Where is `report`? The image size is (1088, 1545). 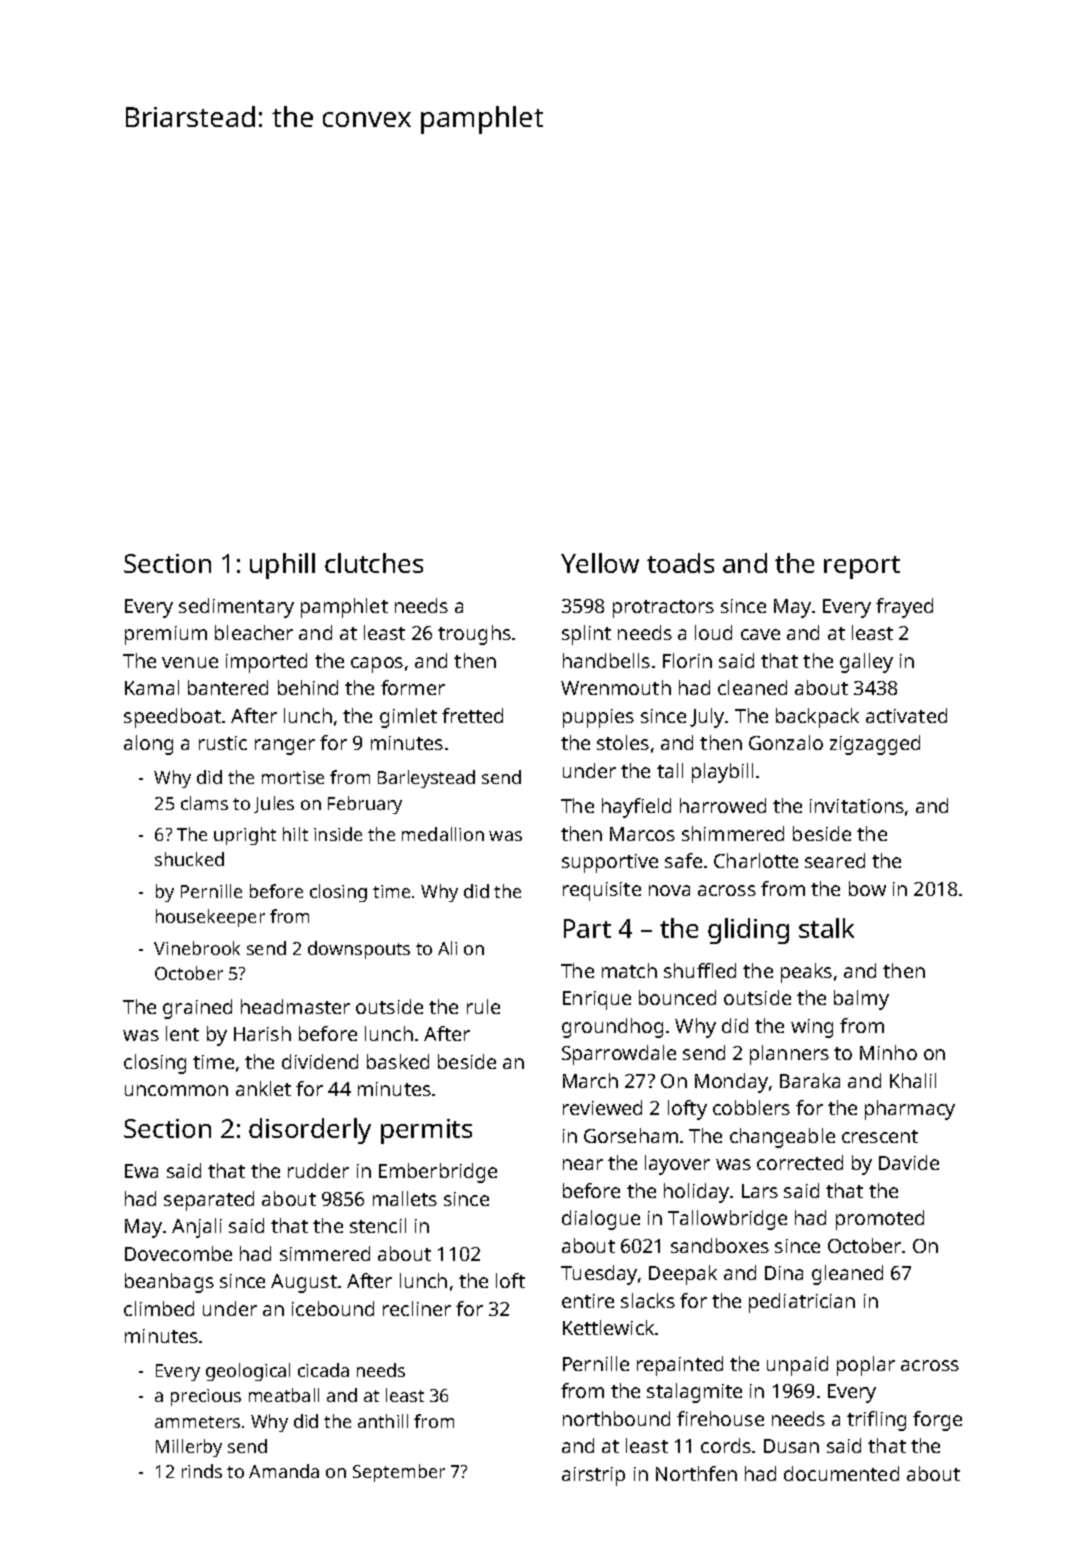
report is located at coordinates (862, 567).
